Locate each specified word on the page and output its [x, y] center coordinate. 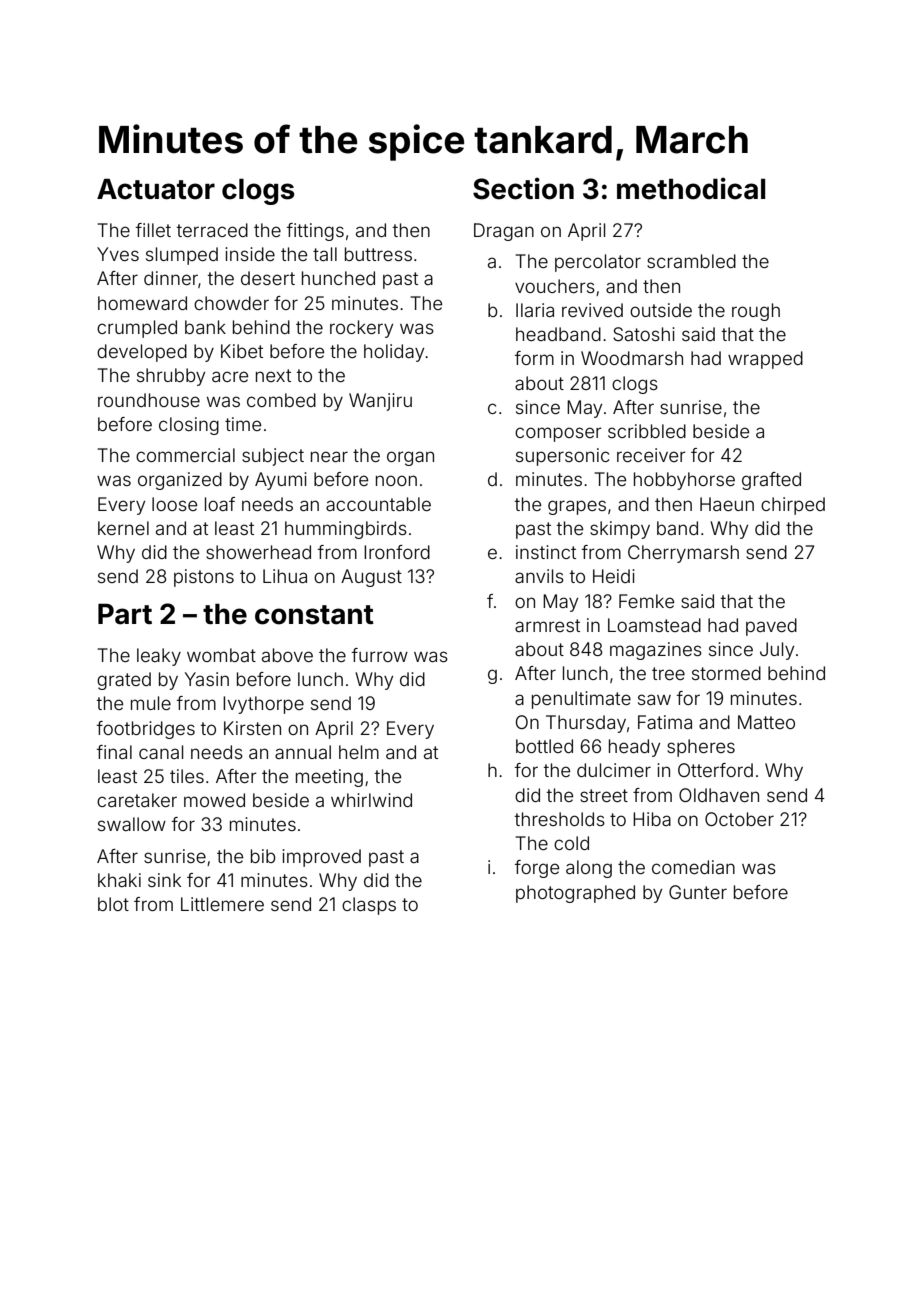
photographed [575, 894]
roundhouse [149, 400]
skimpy [620, 530]
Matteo [766, 722]
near [329, 456]
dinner [171, 278]
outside [661, 310]
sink [164, 880]
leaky [159, 657]
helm [359, 752]
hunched [338, 278]
